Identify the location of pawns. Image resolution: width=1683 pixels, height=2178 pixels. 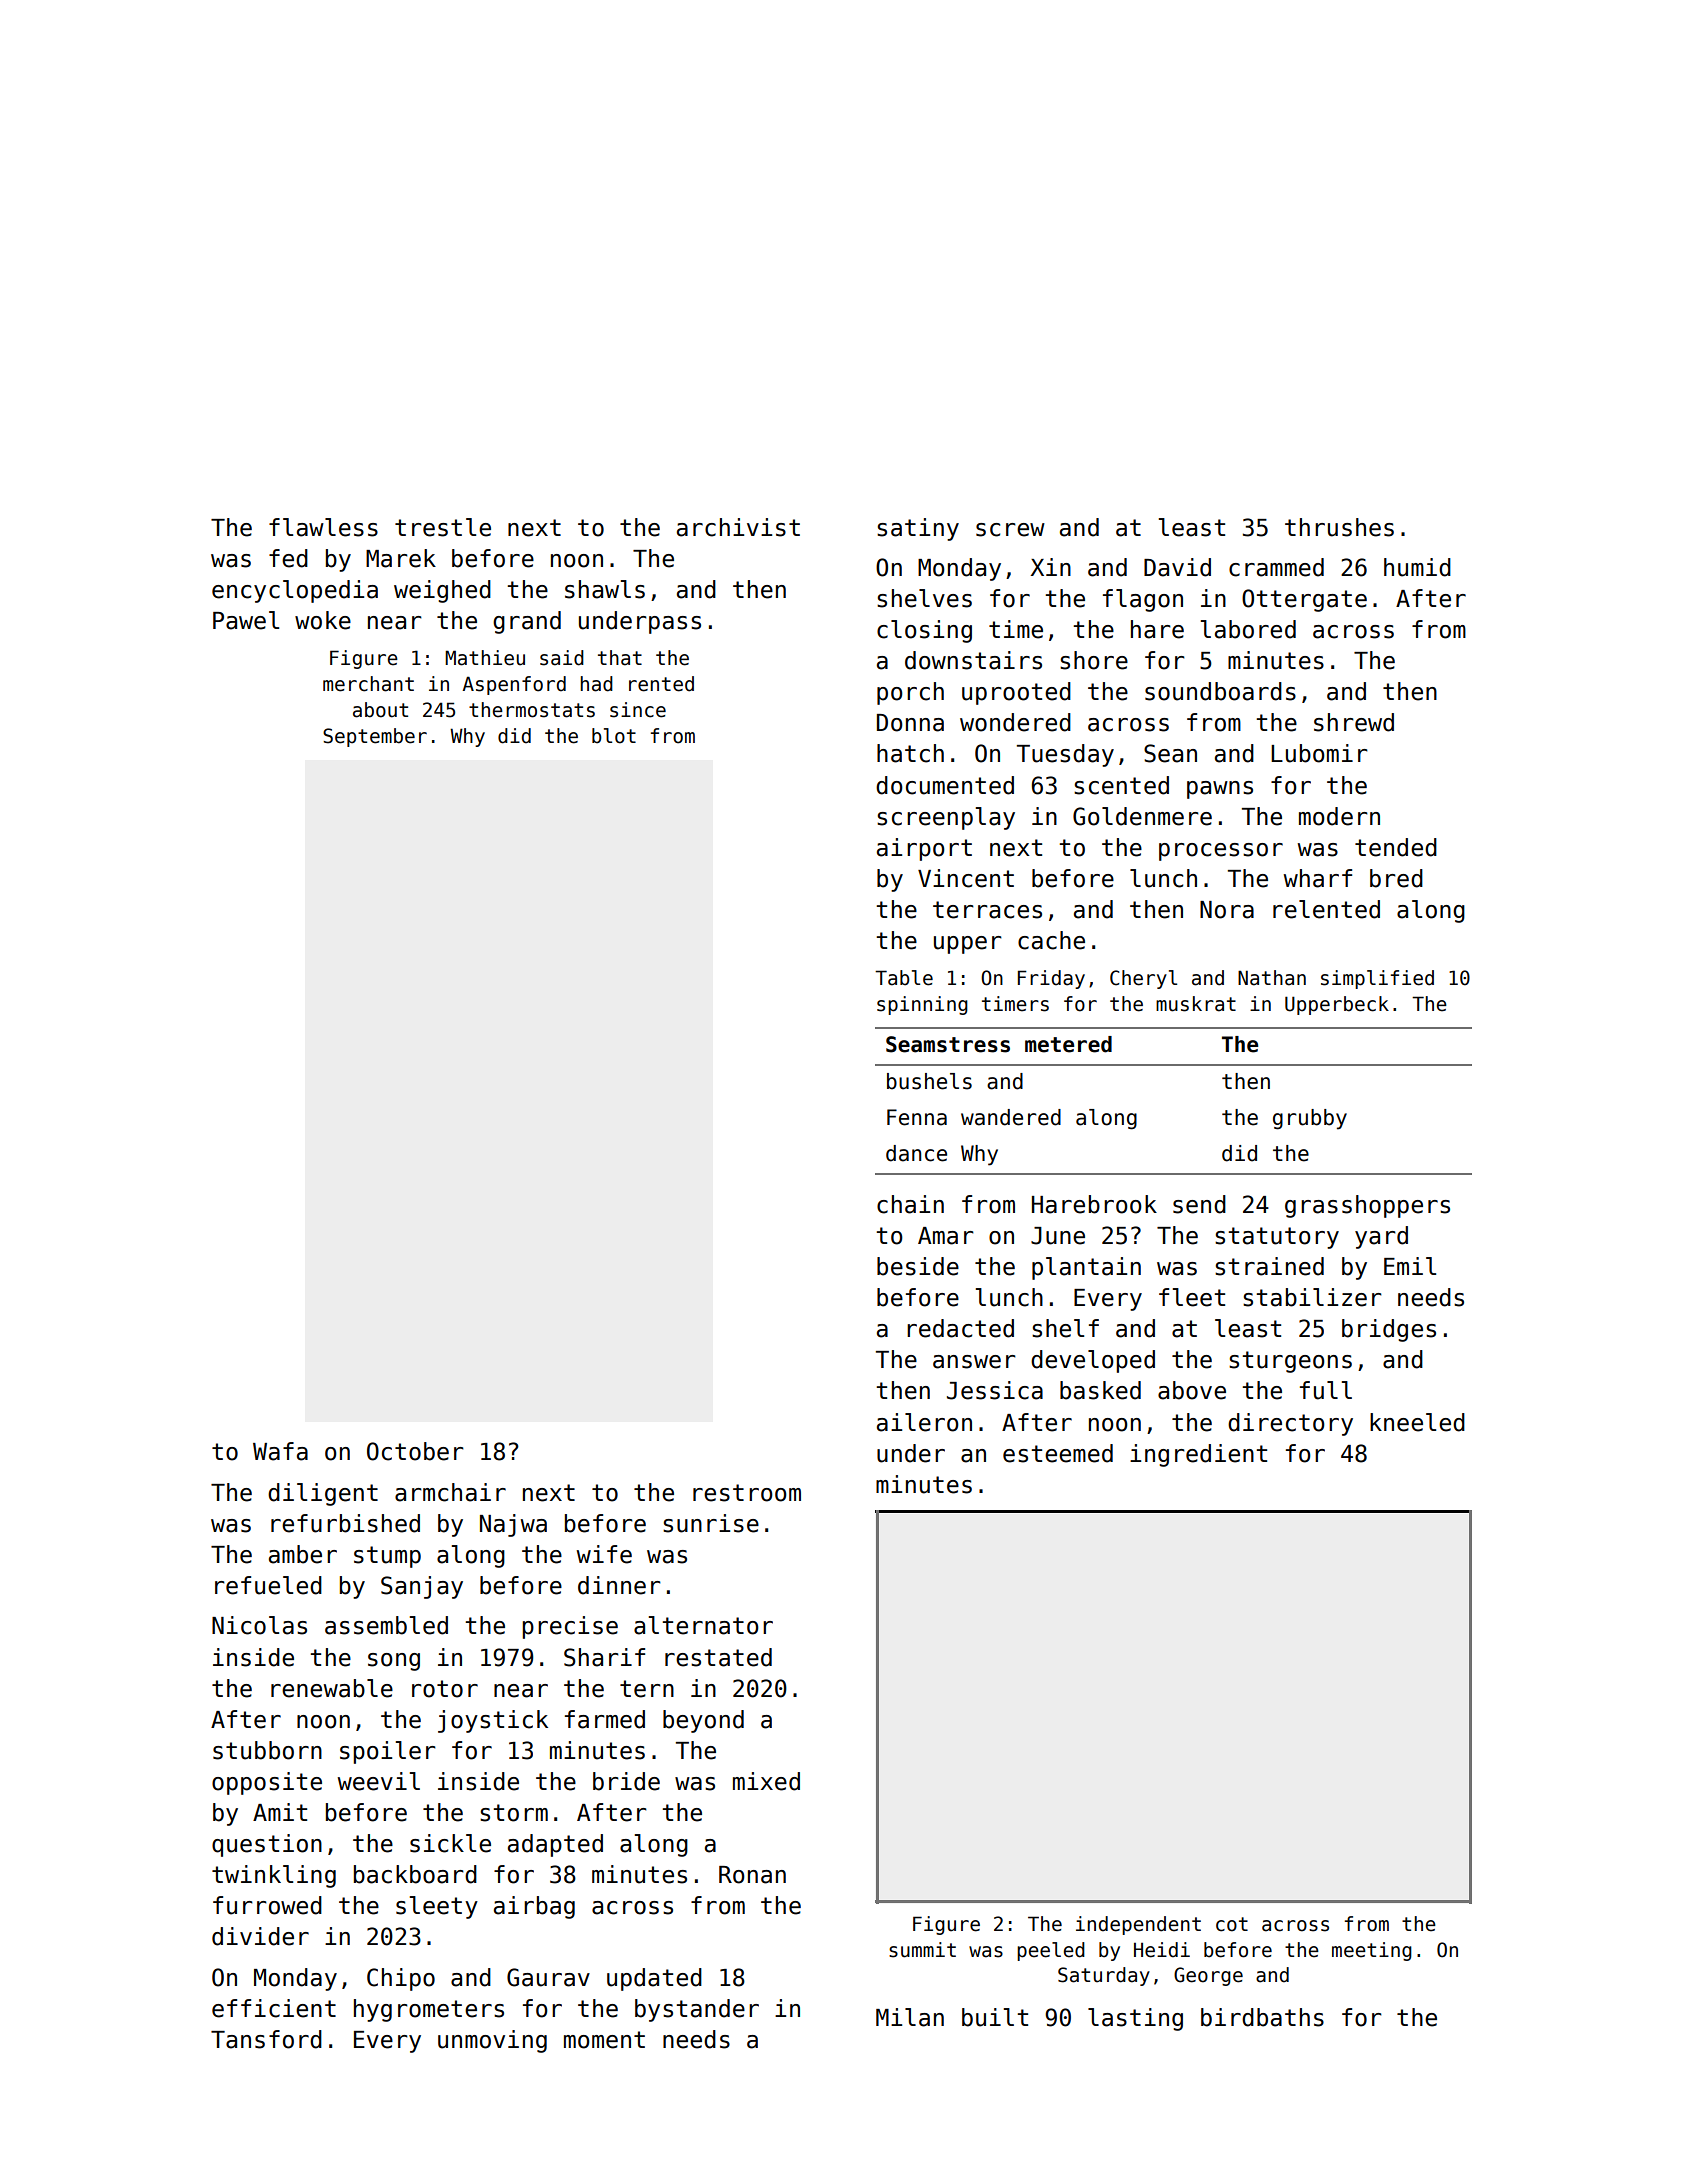
(1220, 790).
